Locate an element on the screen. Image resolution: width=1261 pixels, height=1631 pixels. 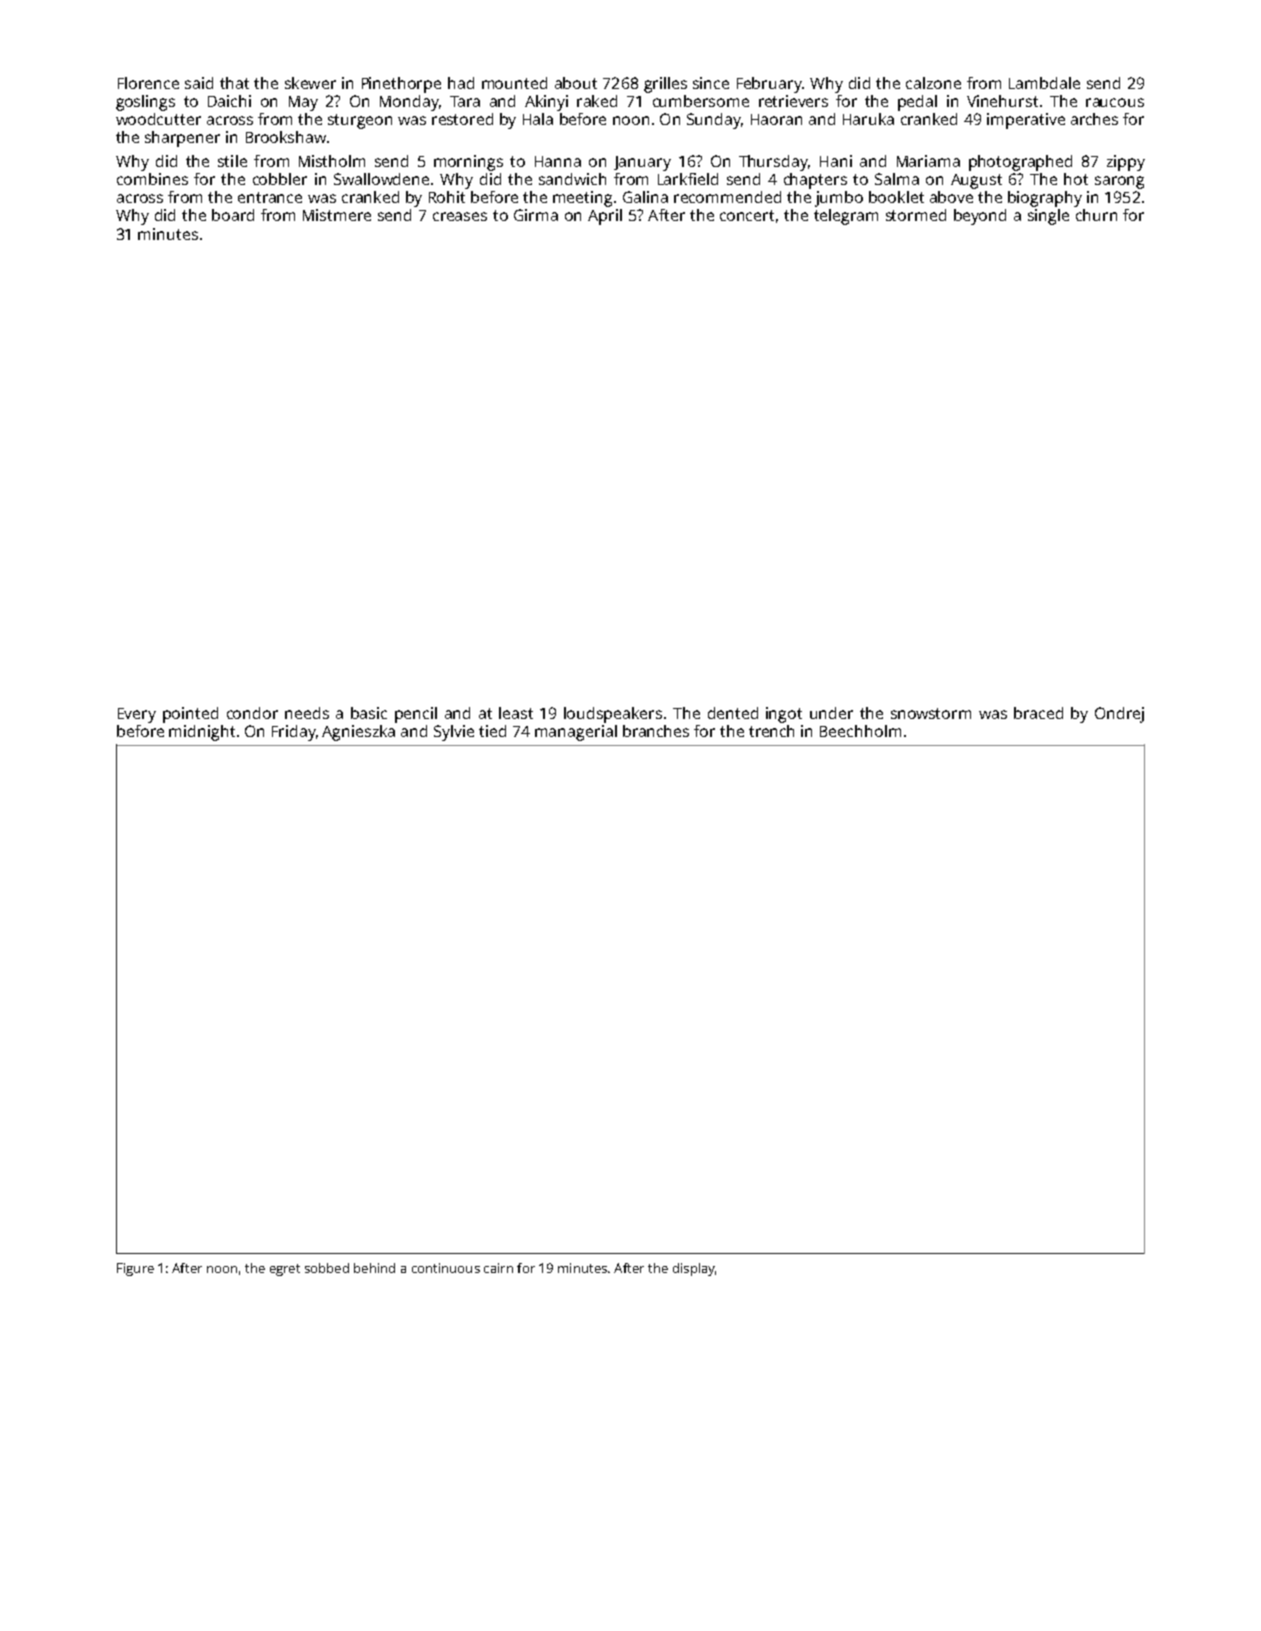
display is located at coordinates (694, 1269).
